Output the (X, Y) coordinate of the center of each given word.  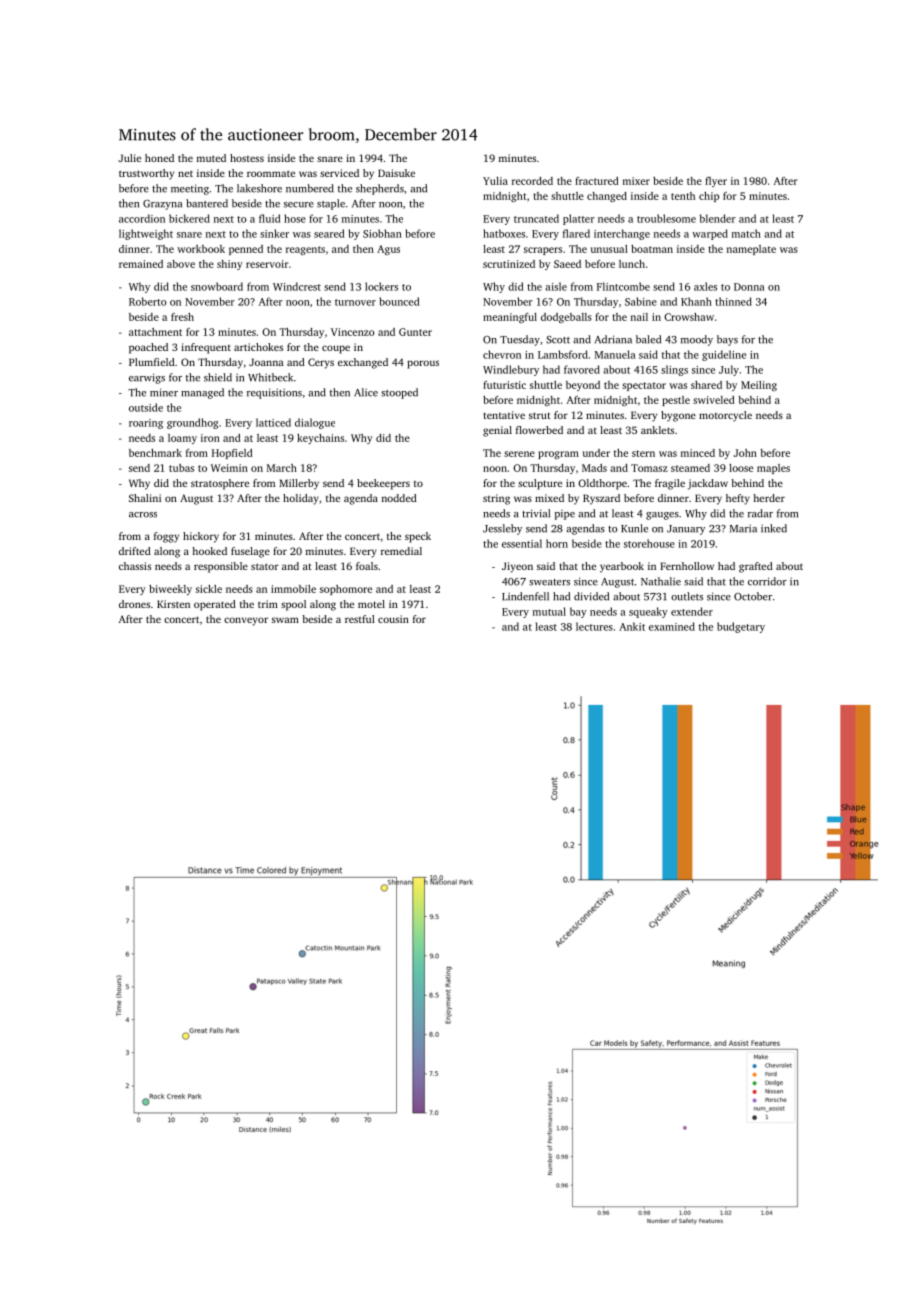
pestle (676, 401)
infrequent (206, 348)
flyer (716, 182)
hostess (247, 158)
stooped (399, 393)
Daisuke (396, 173)
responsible (221, 567)
